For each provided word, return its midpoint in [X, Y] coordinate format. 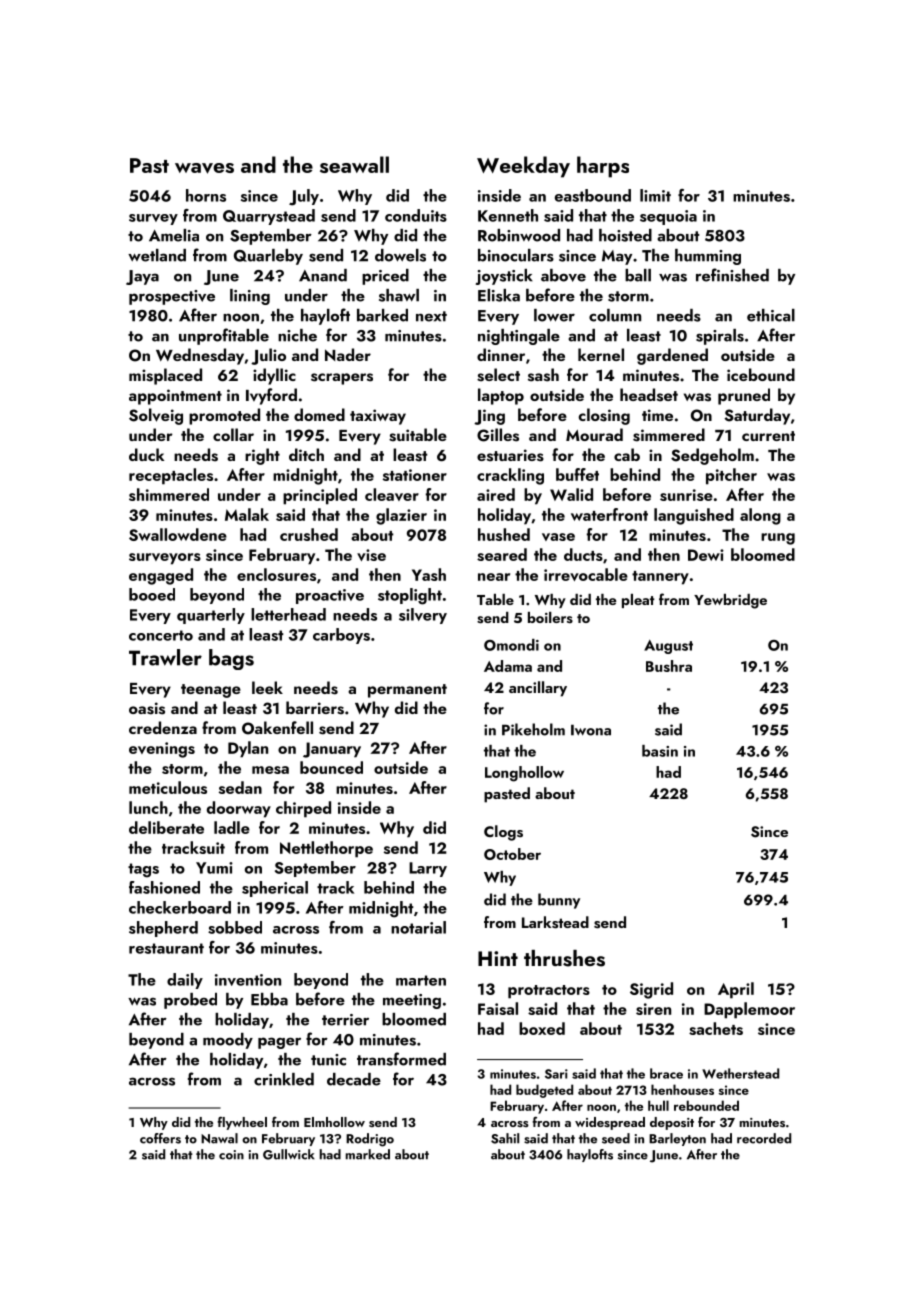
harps [603, 167]
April [736, 990]
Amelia [174, 235]
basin [660, 751]
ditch [306, 454]
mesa [270, 770]
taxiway [378, 417]
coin [231, 1155]
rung [778, 539]
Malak [247, 514]
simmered [669, 435]
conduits [416, 215]
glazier [401, 516]
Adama [508, 666]
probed [190, 1001]
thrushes [564, 958]
